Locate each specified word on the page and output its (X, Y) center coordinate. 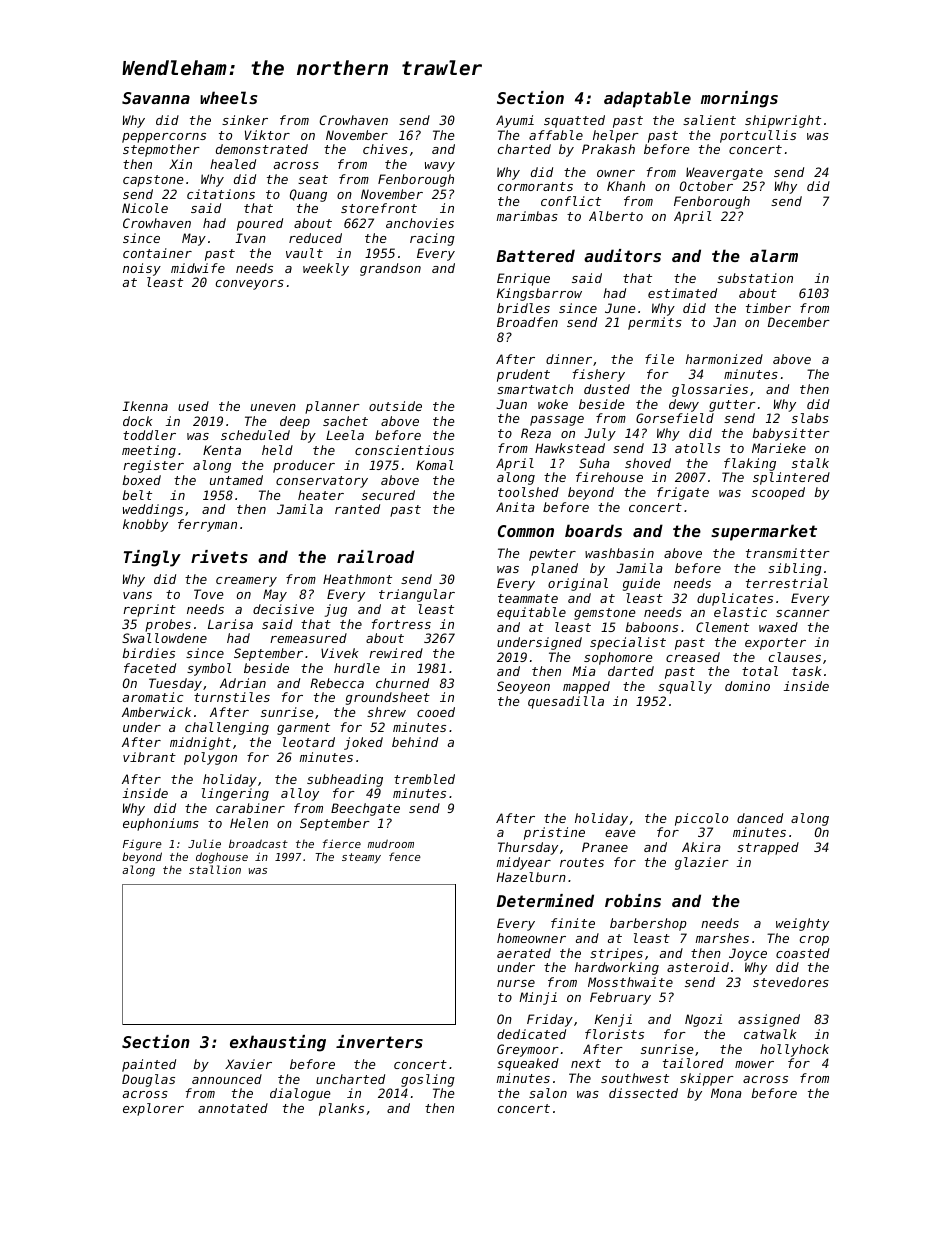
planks (341, 1109)
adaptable (647, 99)
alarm (774, 255)
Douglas (148, 1080)
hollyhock (794, 1050)
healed (233, 164)
